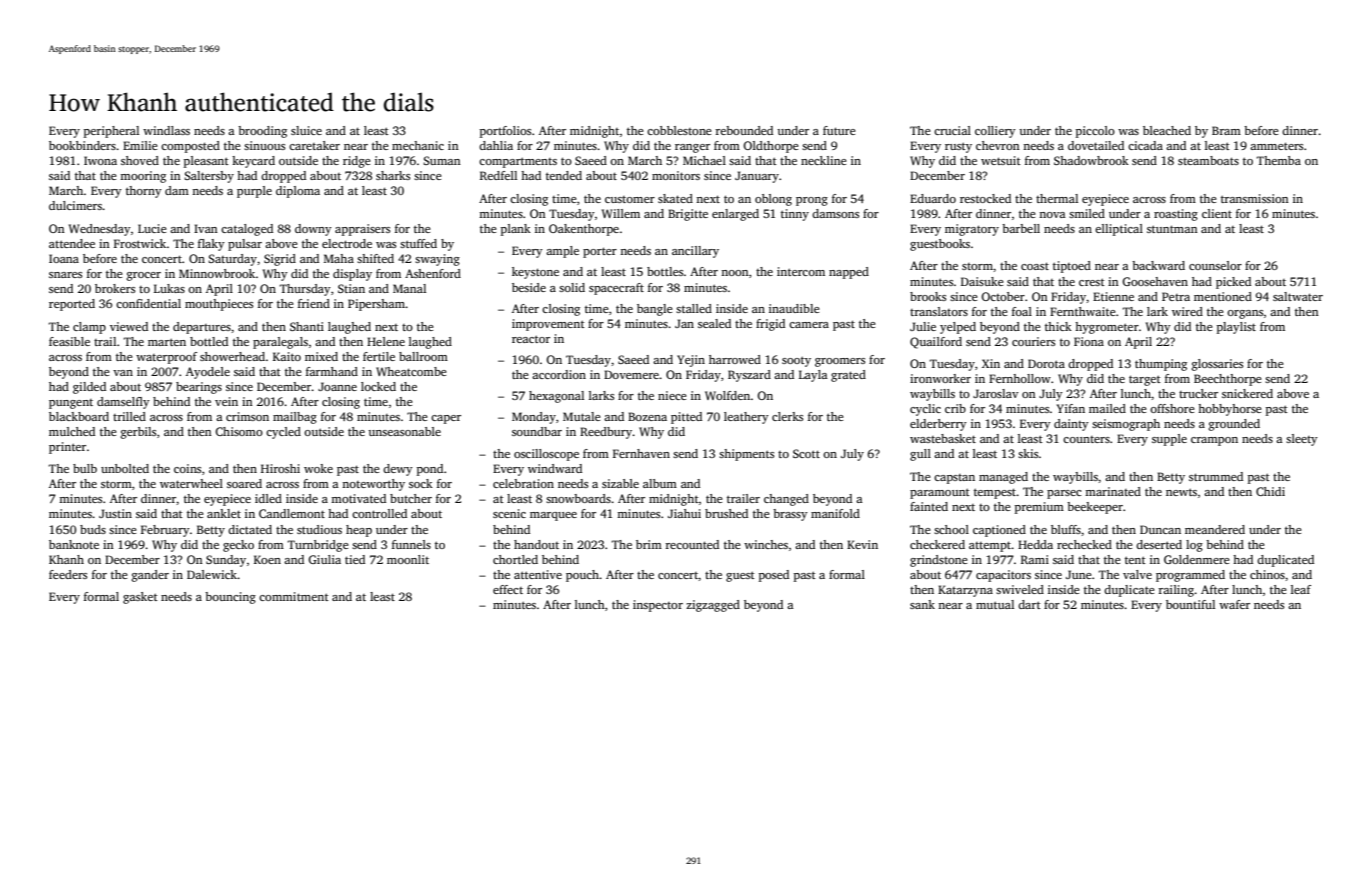 This page has width=1372, height=887. What do you see at coordinates (505, 132) in the page?
I see `portfolios` at bounding box center [505, 132].
